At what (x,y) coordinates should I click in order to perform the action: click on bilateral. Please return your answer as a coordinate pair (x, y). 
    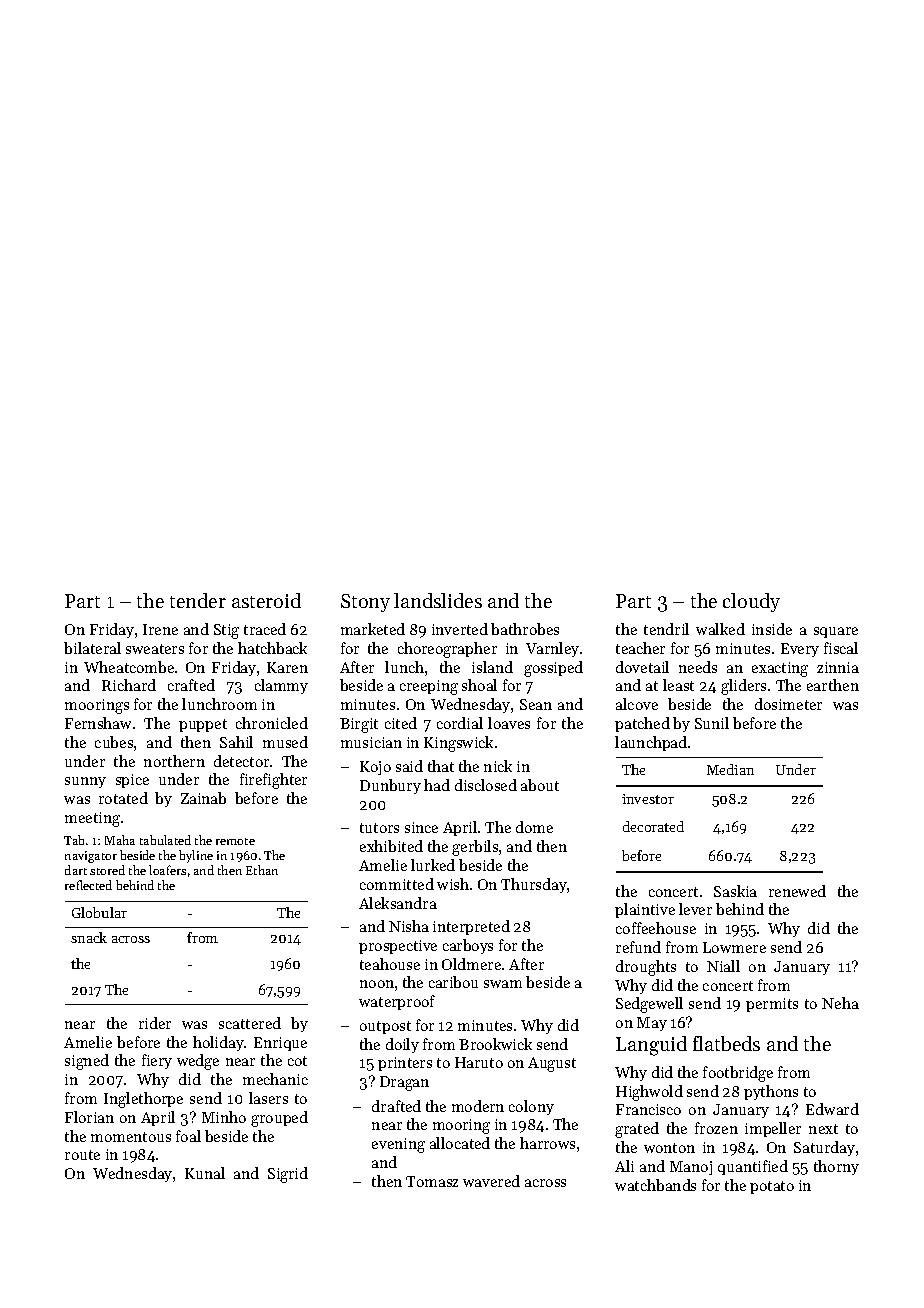
    Looking at the image, I should click on (92, 648).
